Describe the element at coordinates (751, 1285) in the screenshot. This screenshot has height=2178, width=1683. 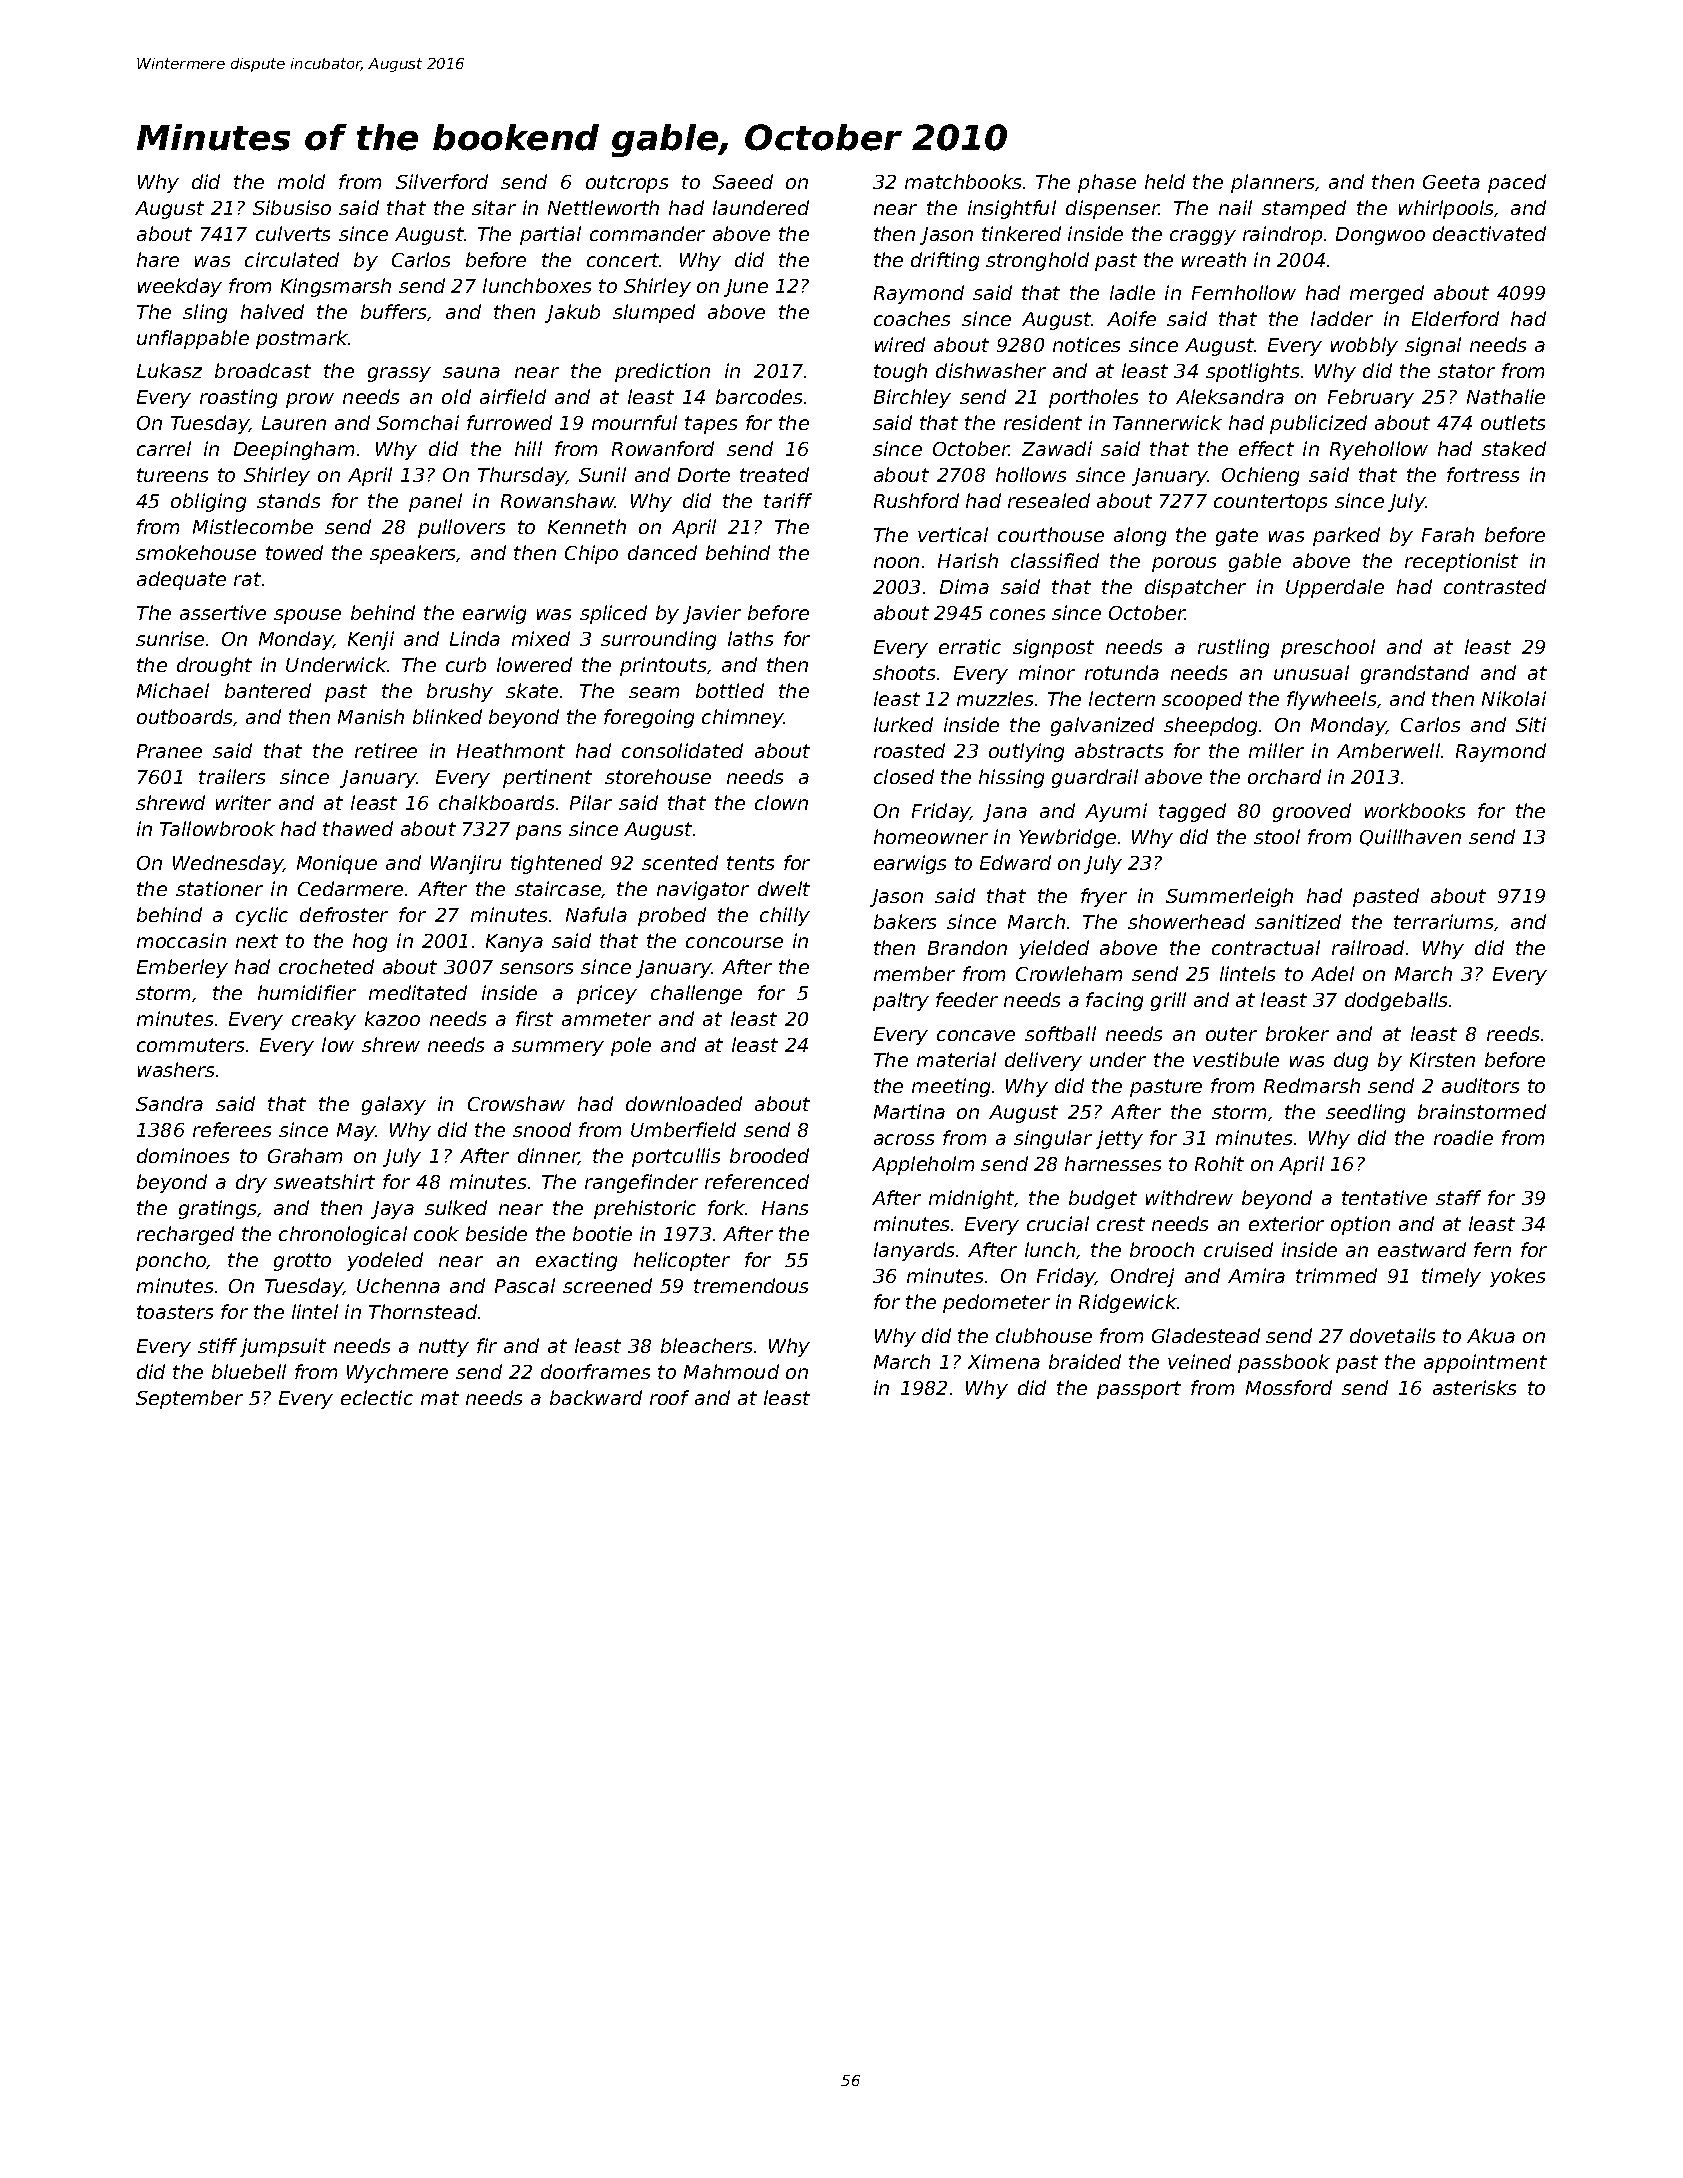
I see `tremendous` at that location.
